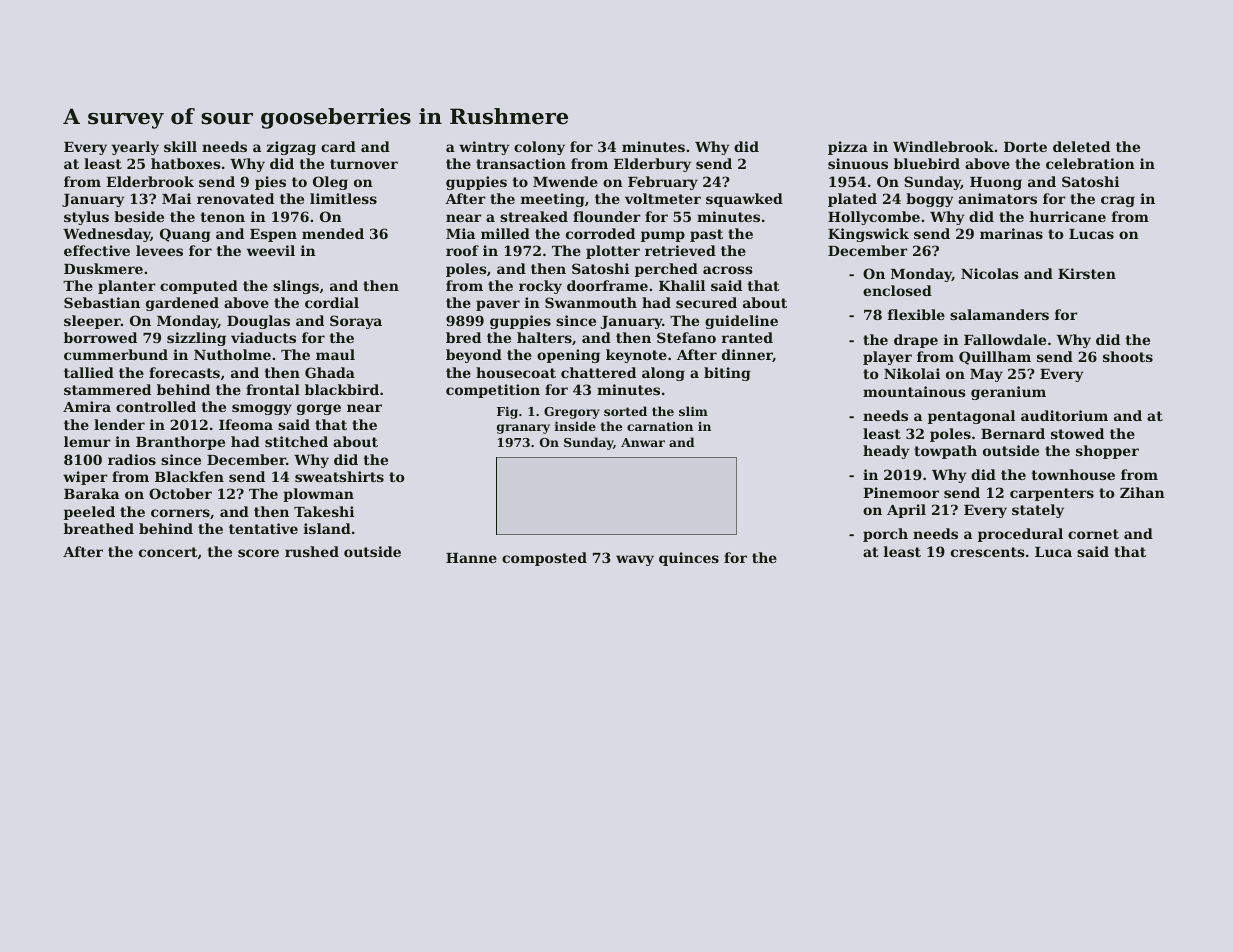  What do you see at coordinates (945, 452) in the screenshot?
I see `towpath` at bounding box center [945, 452].
